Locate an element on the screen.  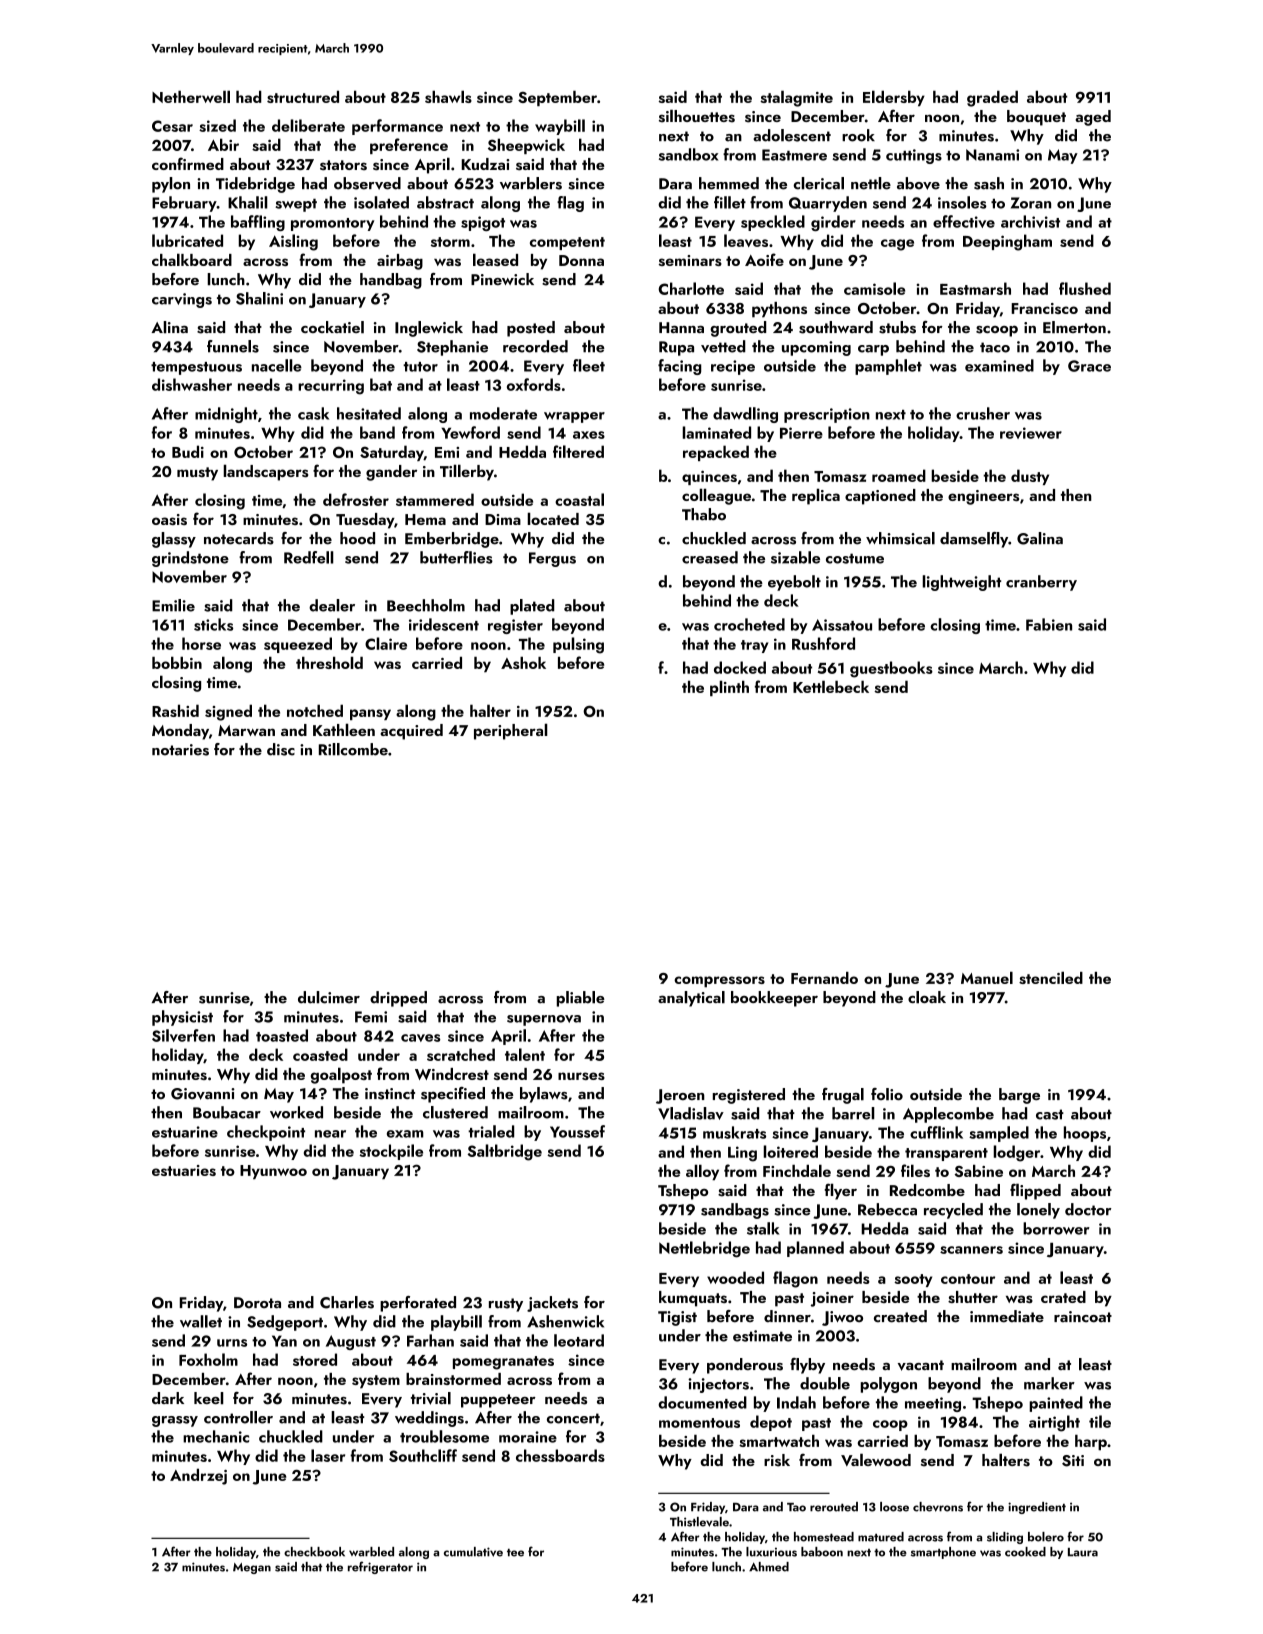
pulsing is located at coordinates (578, 645).
